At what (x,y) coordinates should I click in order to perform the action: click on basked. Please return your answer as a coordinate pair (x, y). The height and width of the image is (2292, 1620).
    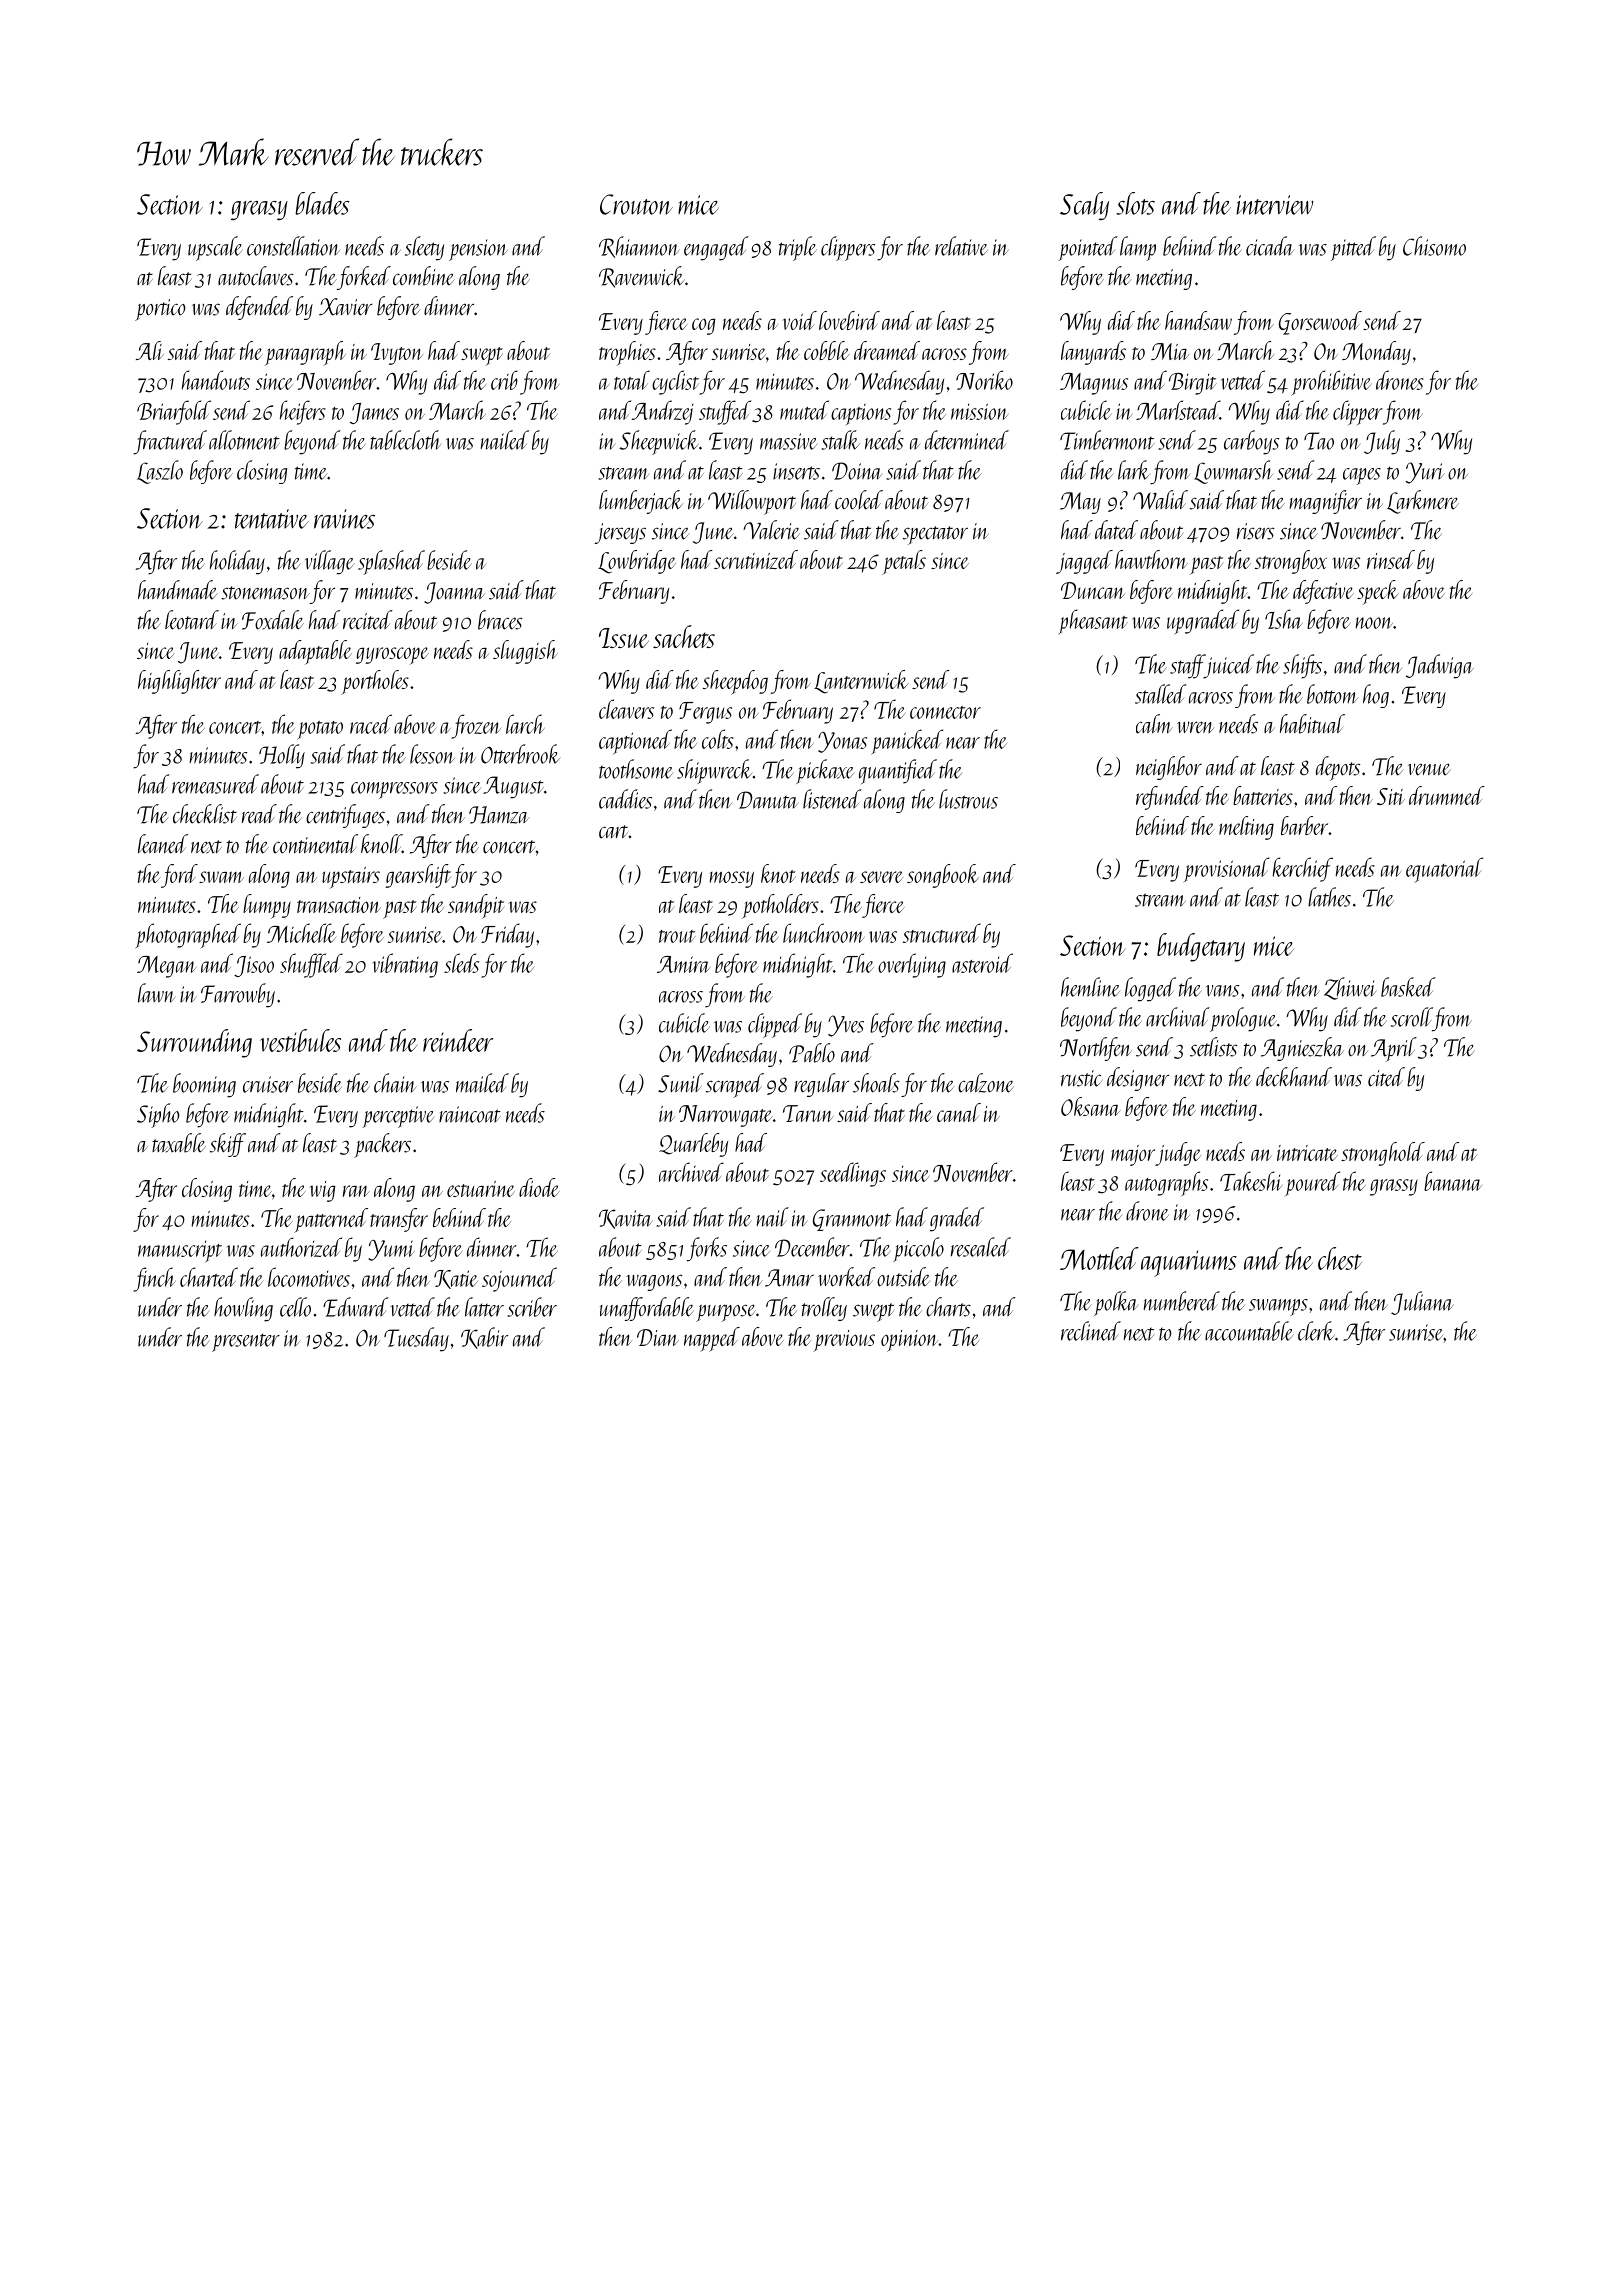
    Looking at the image, I should click on (1408, 987).
